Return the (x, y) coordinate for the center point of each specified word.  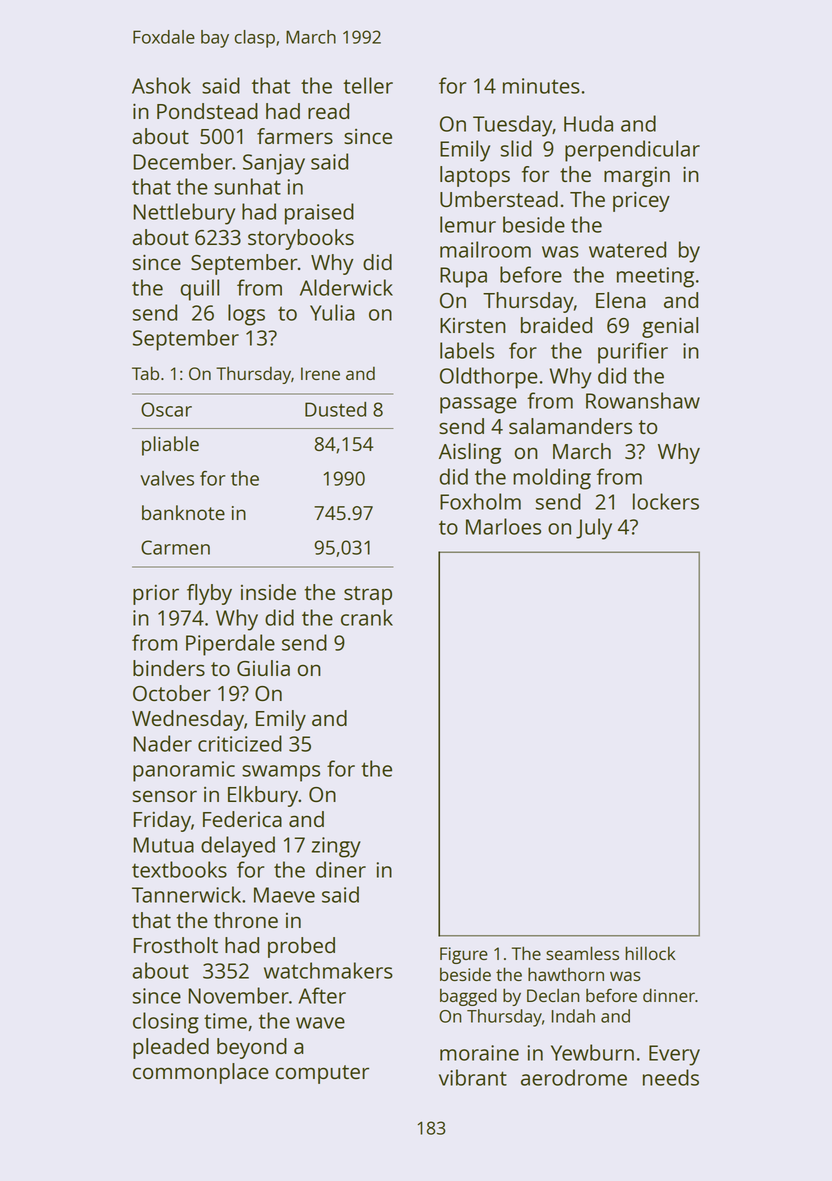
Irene (320, 373)
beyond (252, 1048)
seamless (582, 953)
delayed (238, 847)
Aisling (470, 453)
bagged (468, 997)
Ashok (161, 85)
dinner (669, 995)
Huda (588, 123)
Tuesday (513, 126)
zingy (336, 847)
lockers (666, 501)
